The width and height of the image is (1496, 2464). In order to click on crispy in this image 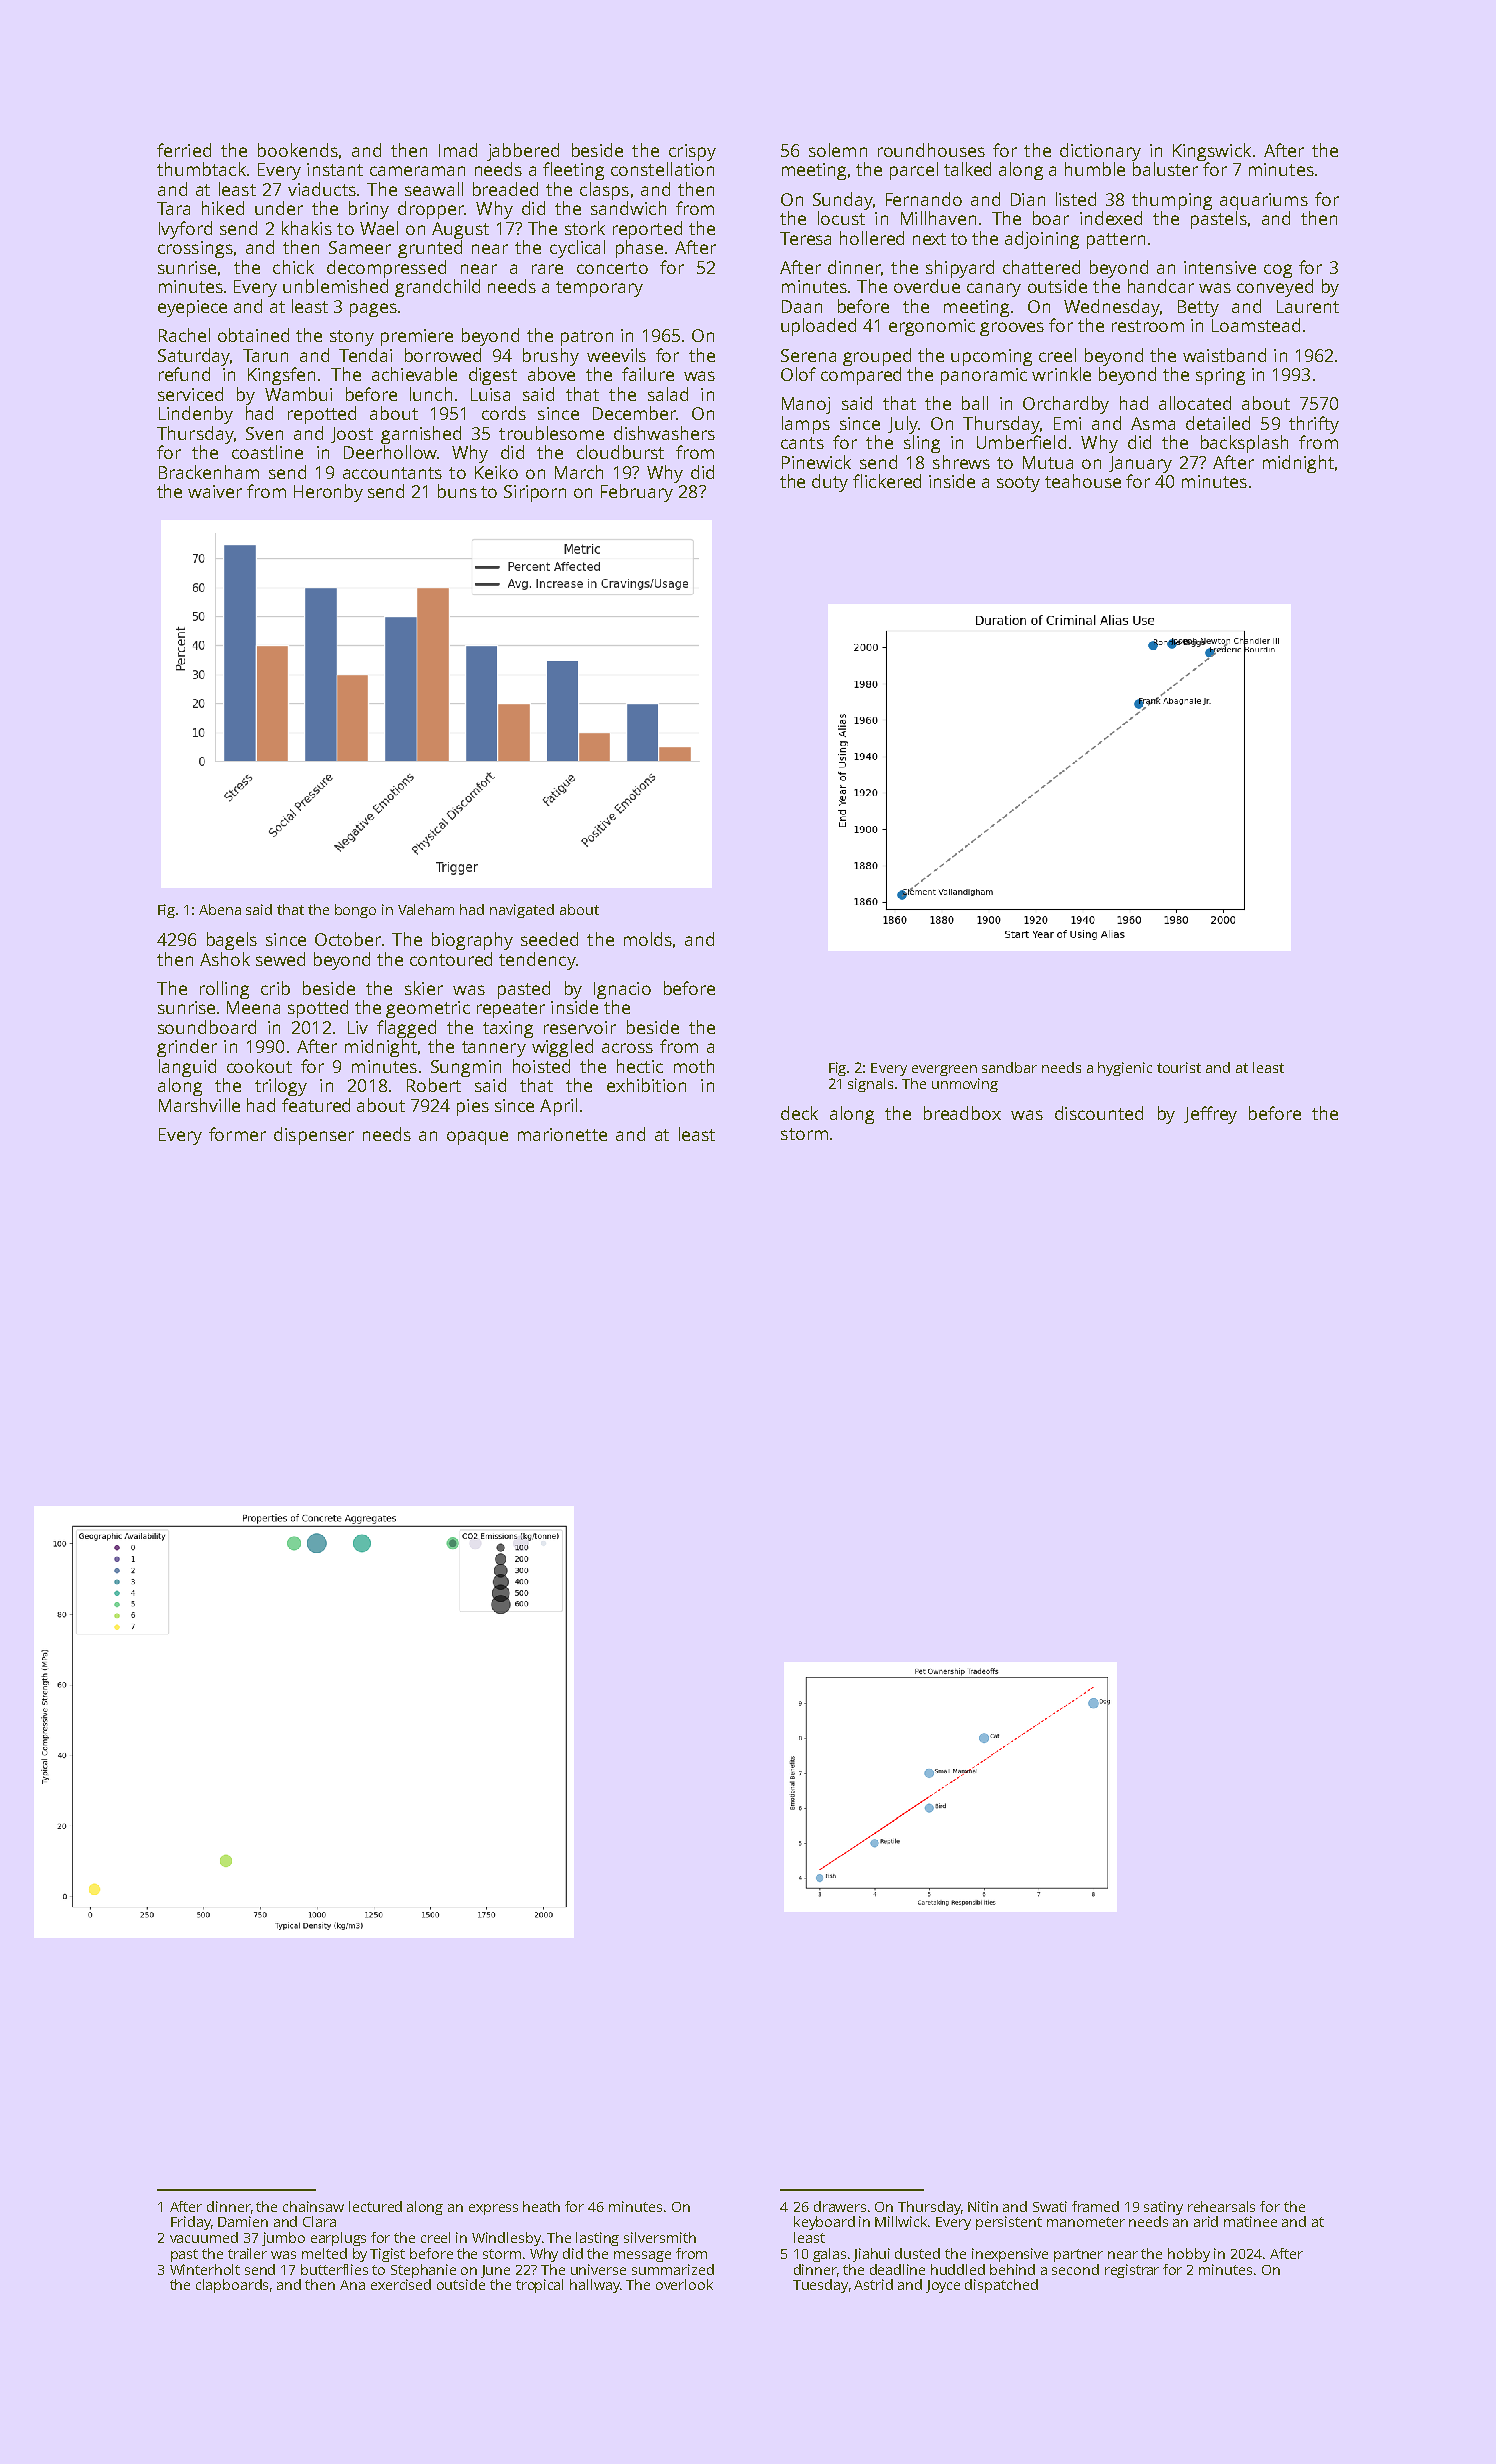, I will do `click(692, 152)`.
